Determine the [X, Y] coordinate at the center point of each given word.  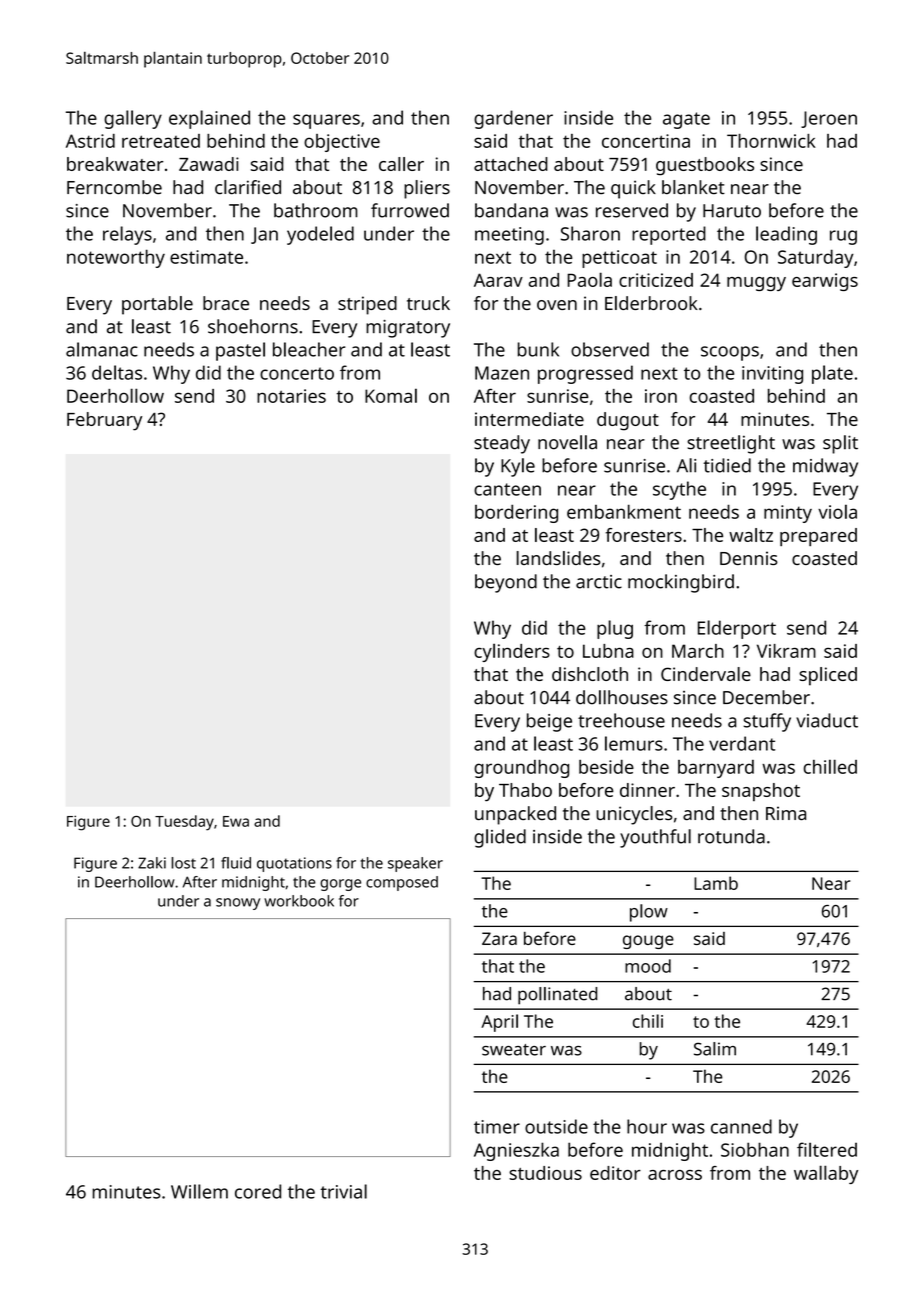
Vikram [786, 651]
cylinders [512, 652]
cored [258, 1191]
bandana [511, 210]
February [104, 421]
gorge [340, 885]
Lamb [716, 883]
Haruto [732, 211]
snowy [238, 904]
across [675, 1175]
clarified [248, 187]
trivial [343, 1191]
